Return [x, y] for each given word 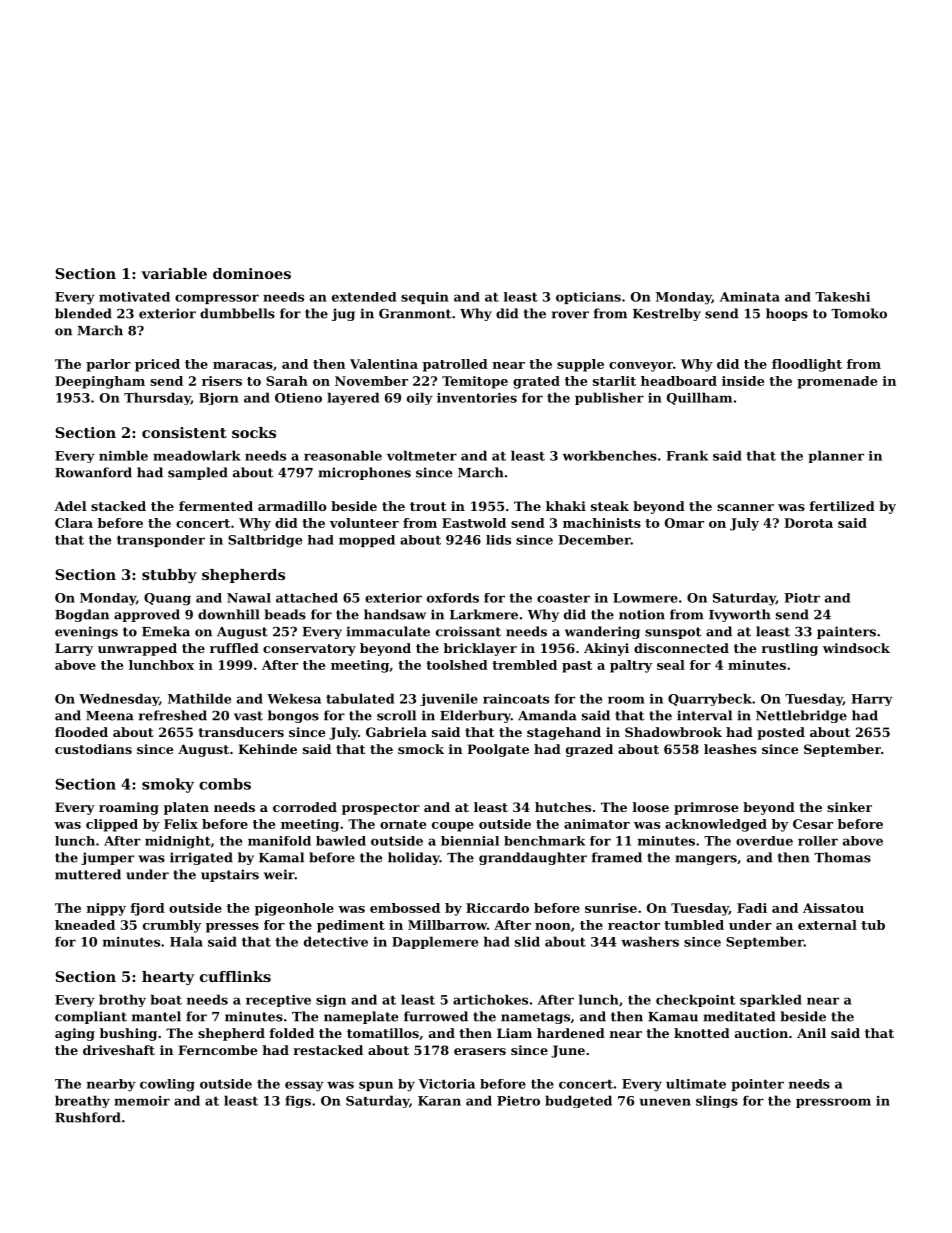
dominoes [252, 273]
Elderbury [475, 716]
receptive [278, 1001]
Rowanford [93, 472]
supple [580, 365]
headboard [679, 381]
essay [304, 1086]
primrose [706, 808]
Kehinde [267, 749]
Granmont [415, 313]
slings [717, 1101]
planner [836, 456]
